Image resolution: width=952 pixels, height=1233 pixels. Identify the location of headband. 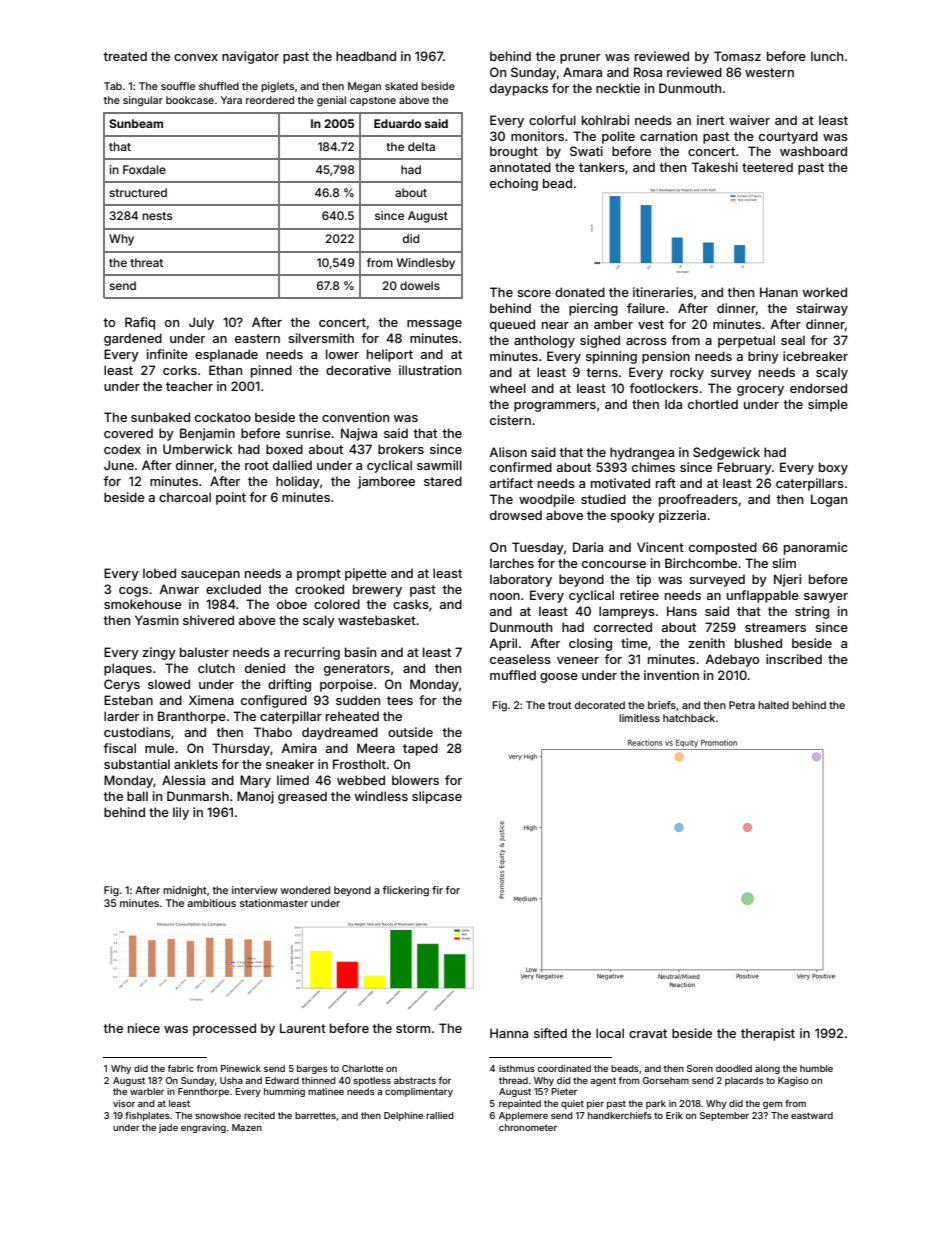
(366, 56).
